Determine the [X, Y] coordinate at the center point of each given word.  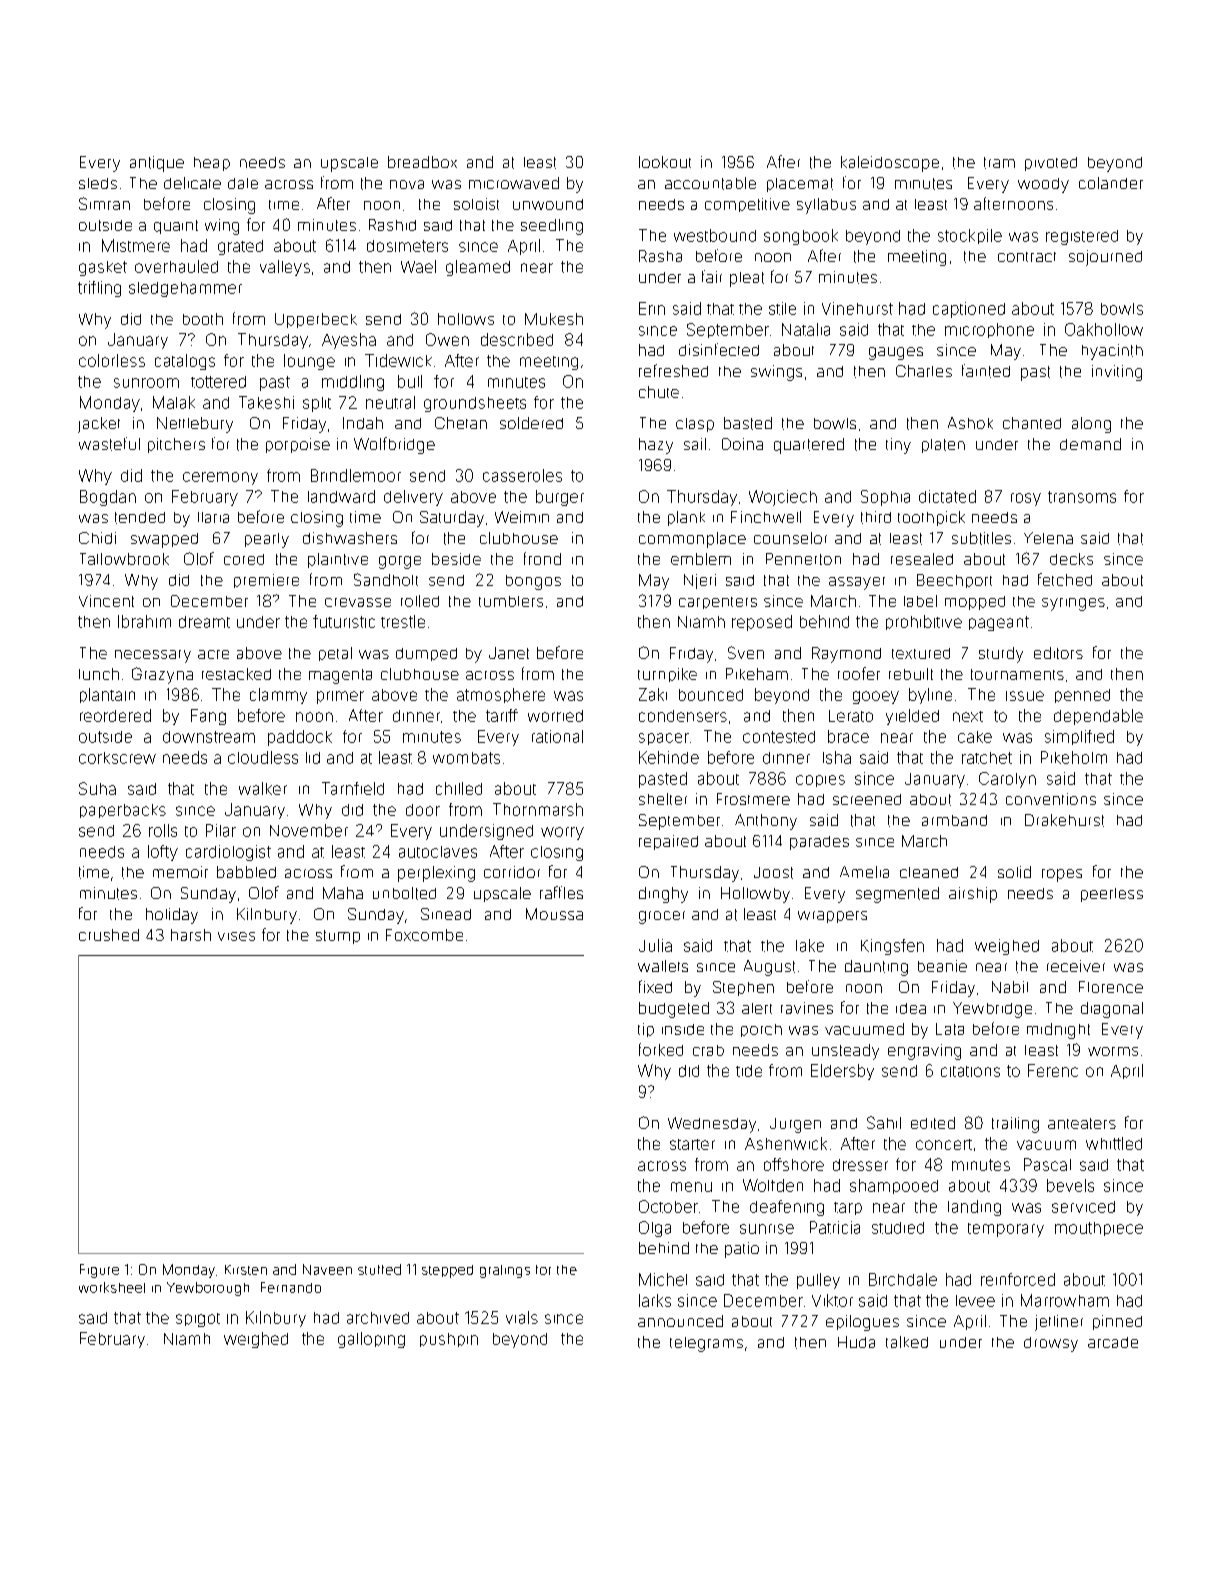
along [1091, 425]
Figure [99, 1271]
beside [456, 559]
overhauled [176, 266]
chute [659, 392]
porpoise [298, 445]
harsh [191, 935]
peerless [1112, 895]
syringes [1073, 604]
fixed [655, 986]
